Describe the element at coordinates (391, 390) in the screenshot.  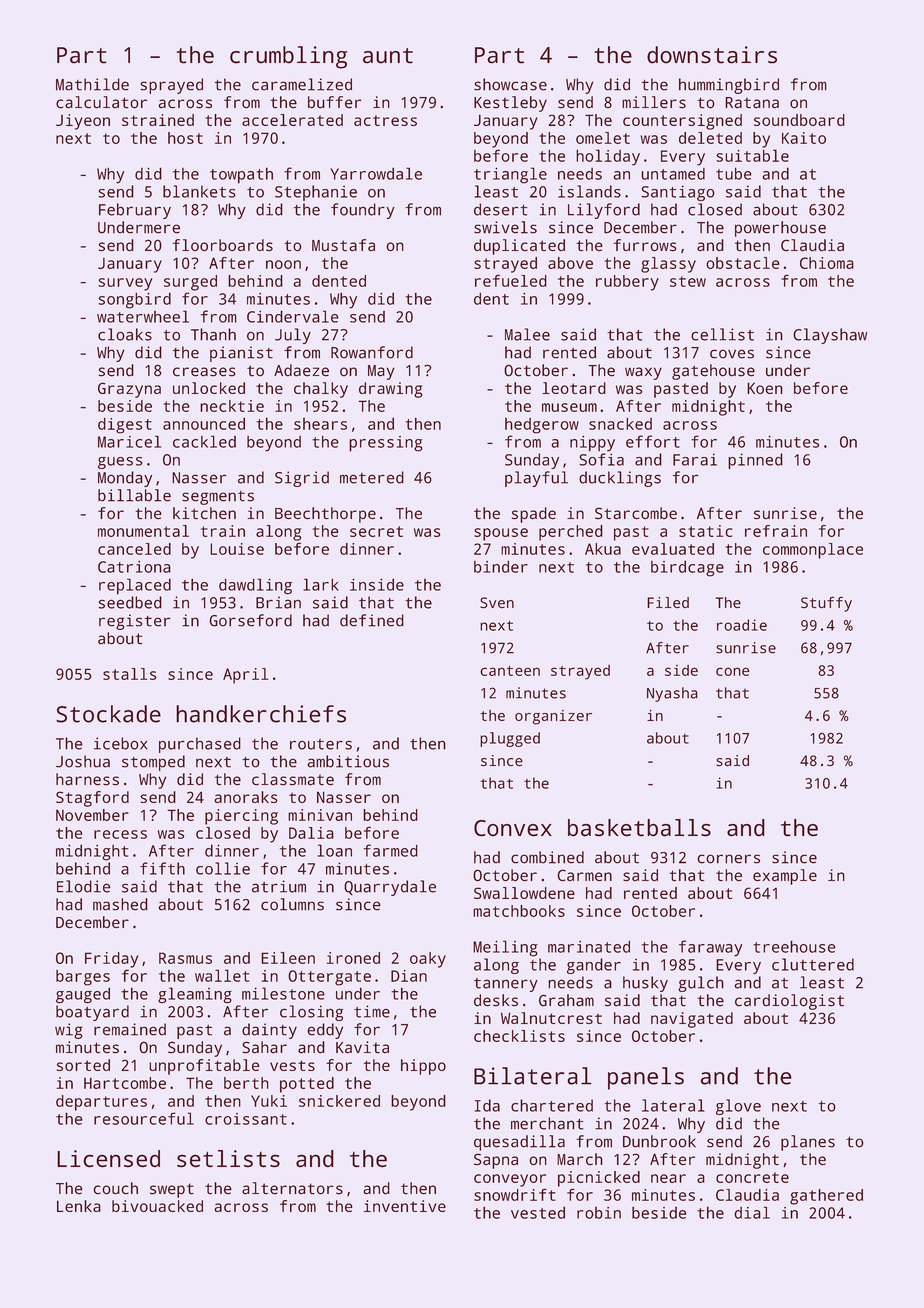
I see `drawing` at that location.
